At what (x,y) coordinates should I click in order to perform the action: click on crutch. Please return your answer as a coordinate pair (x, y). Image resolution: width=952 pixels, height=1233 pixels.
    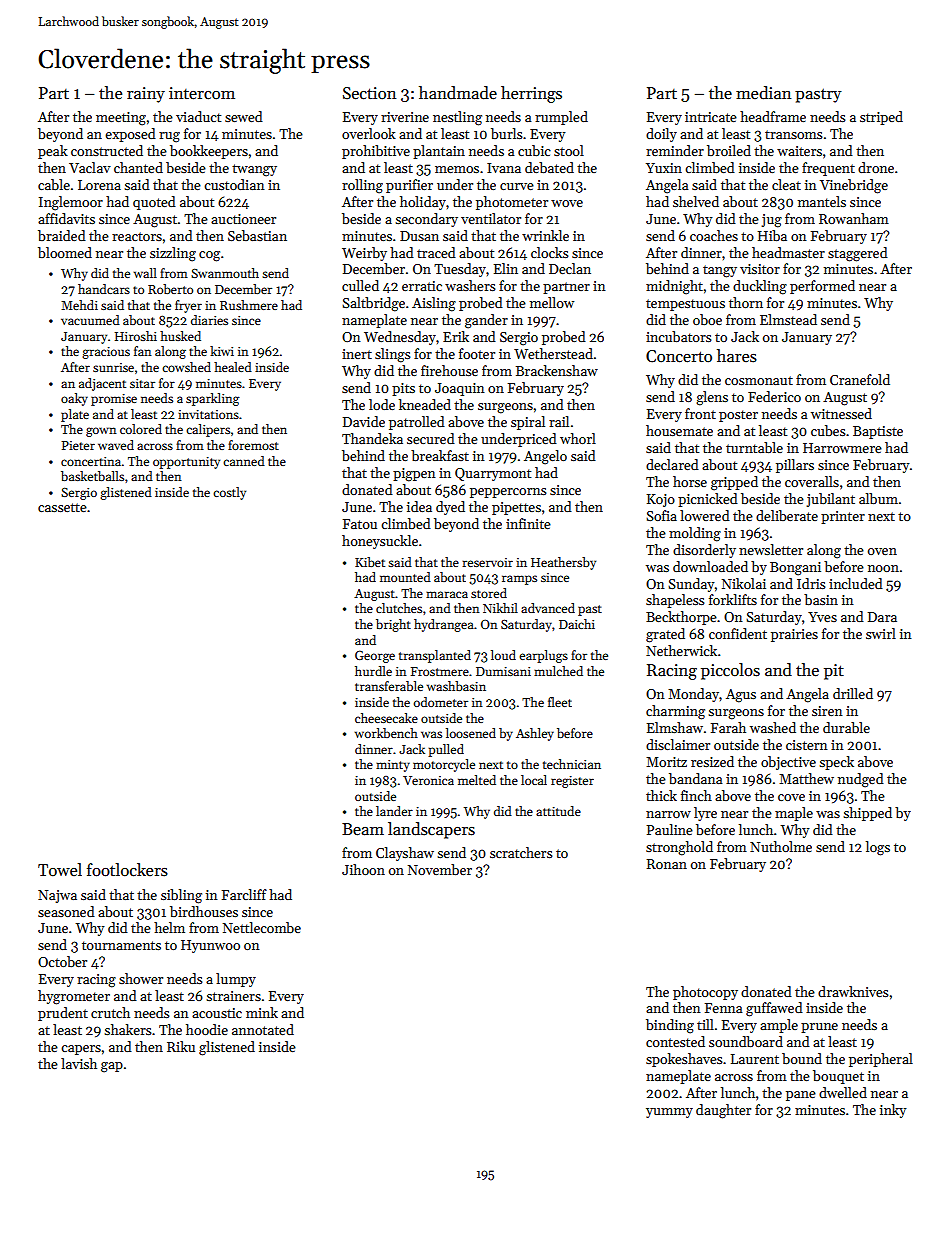
    Looking at the image, I should click on (110, 1012).
